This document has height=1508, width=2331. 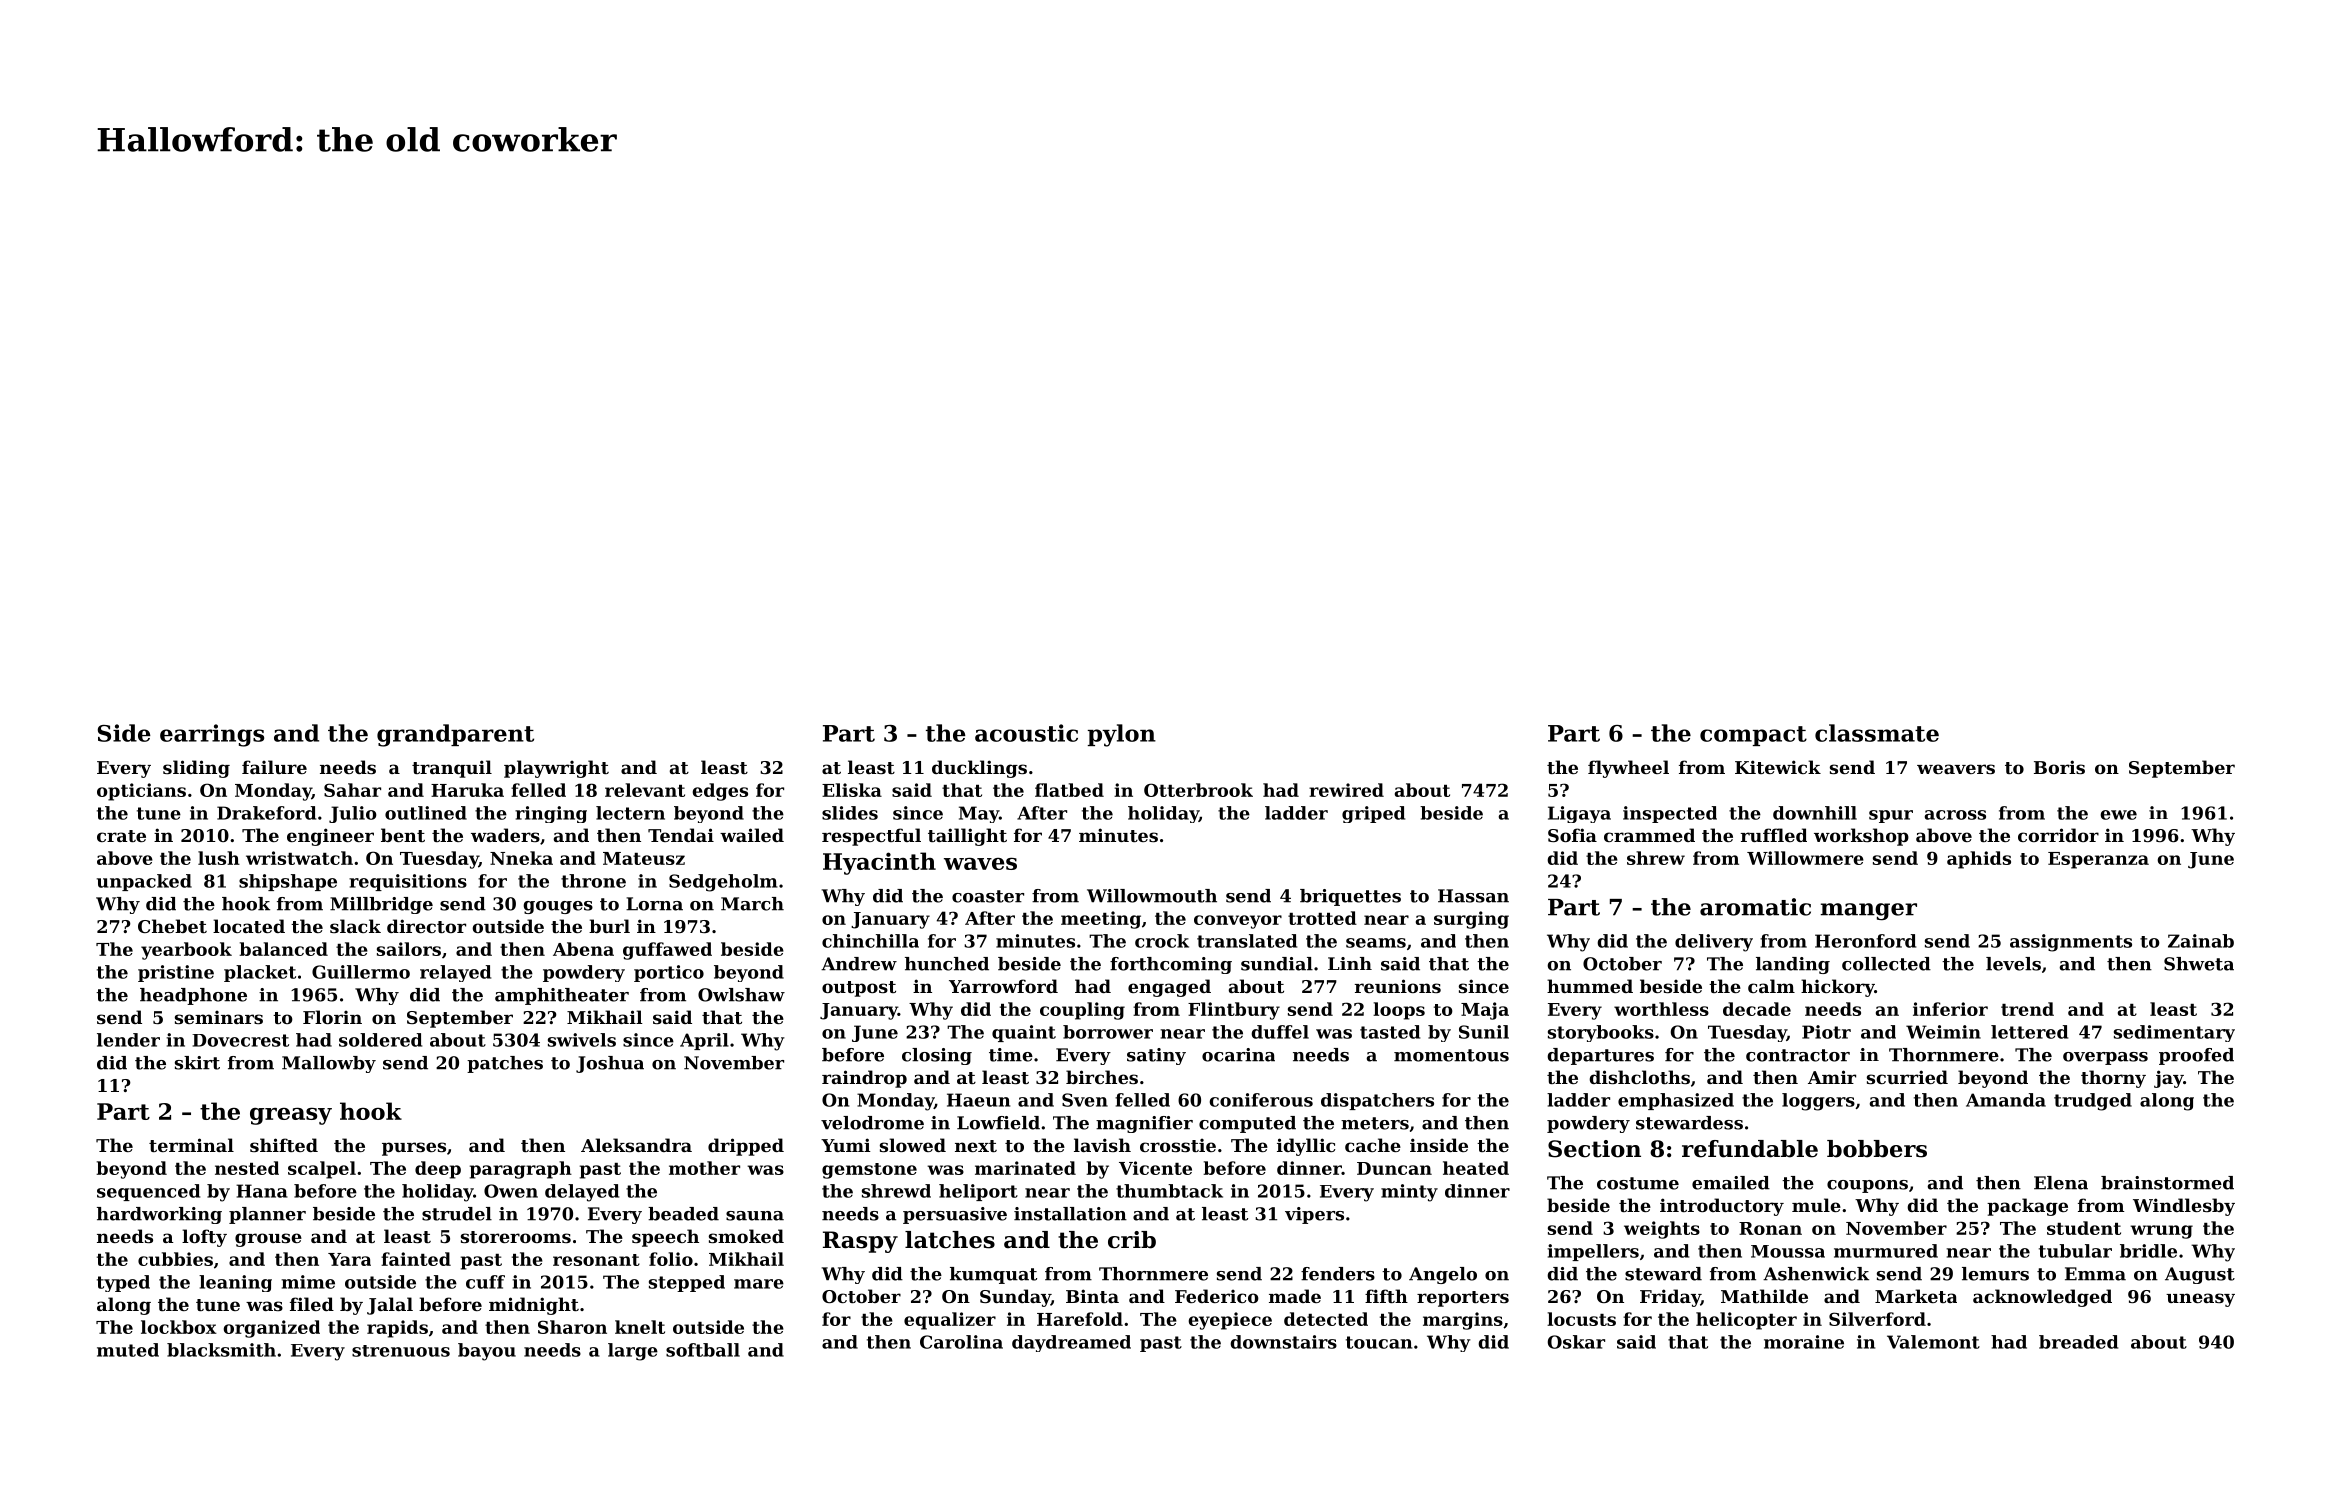 I want to click on toucan, so click(x=1379, y=1342).
